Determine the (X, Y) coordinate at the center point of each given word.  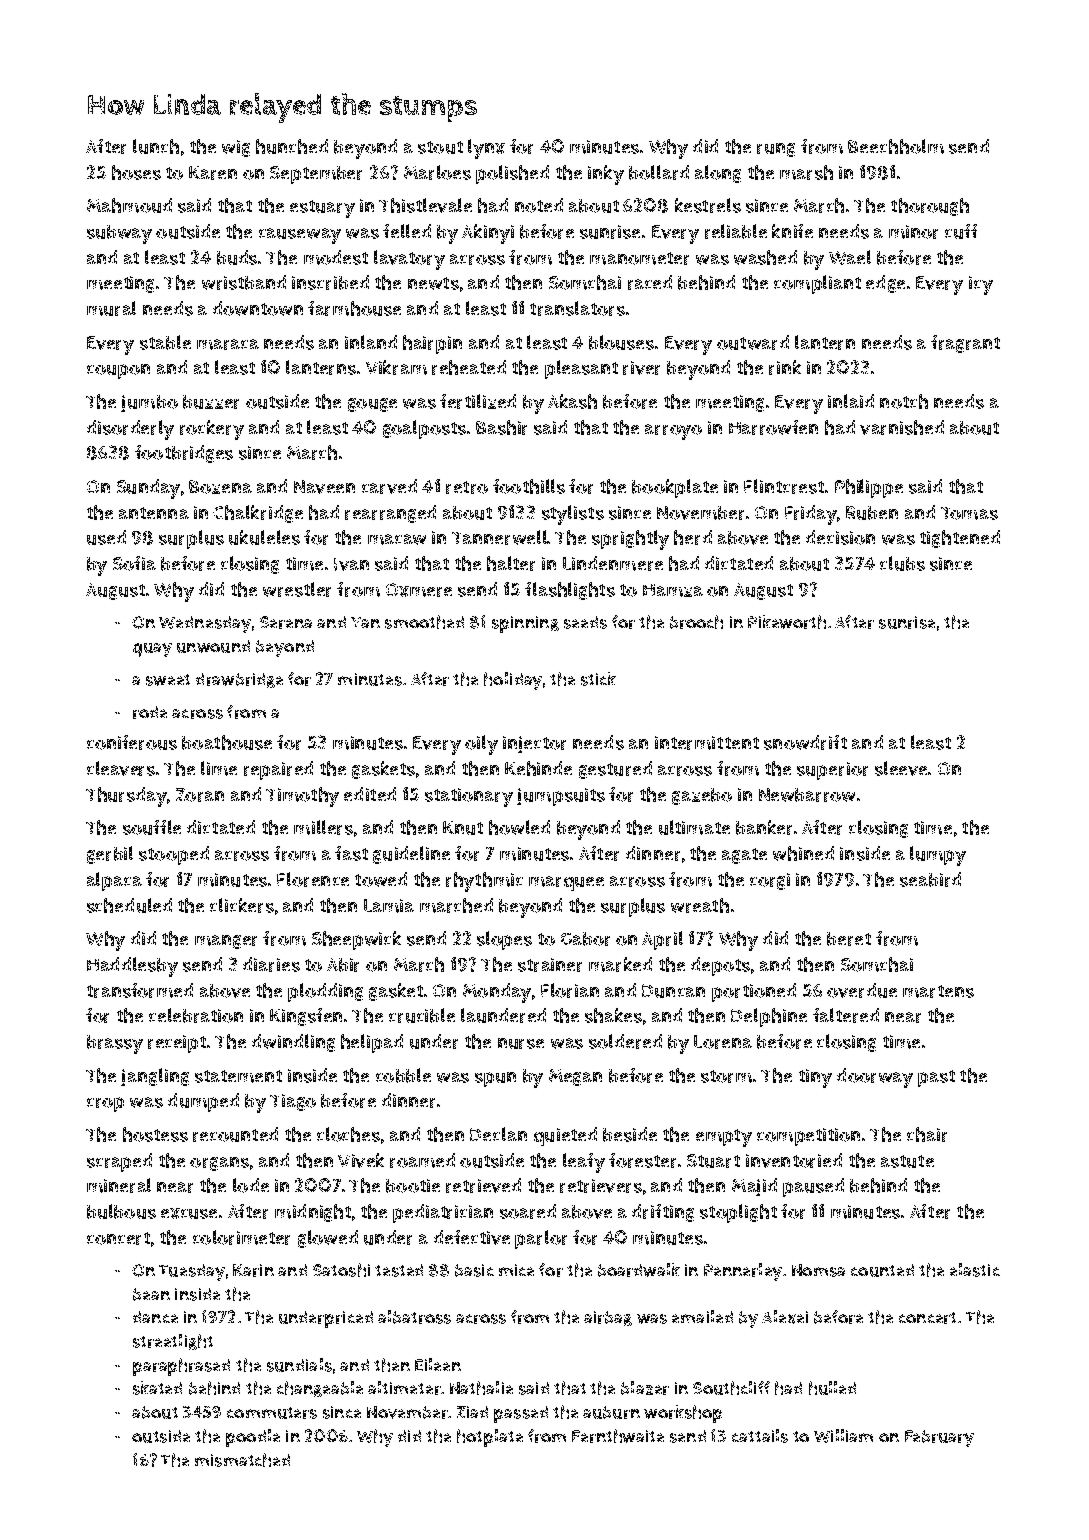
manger (226, 942)
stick (598, 679)
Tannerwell (500, 537)
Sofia (134, 563)
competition (808, 1137)
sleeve (901, 768)
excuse (189, 1213)
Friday (811, 515)
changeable (320, 1389)
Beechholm (896, 146)
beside (630, 1134)
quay (152, 650)
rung (776, 150)
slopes (504, 940)
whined (803, 853)
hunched (292, 146)
